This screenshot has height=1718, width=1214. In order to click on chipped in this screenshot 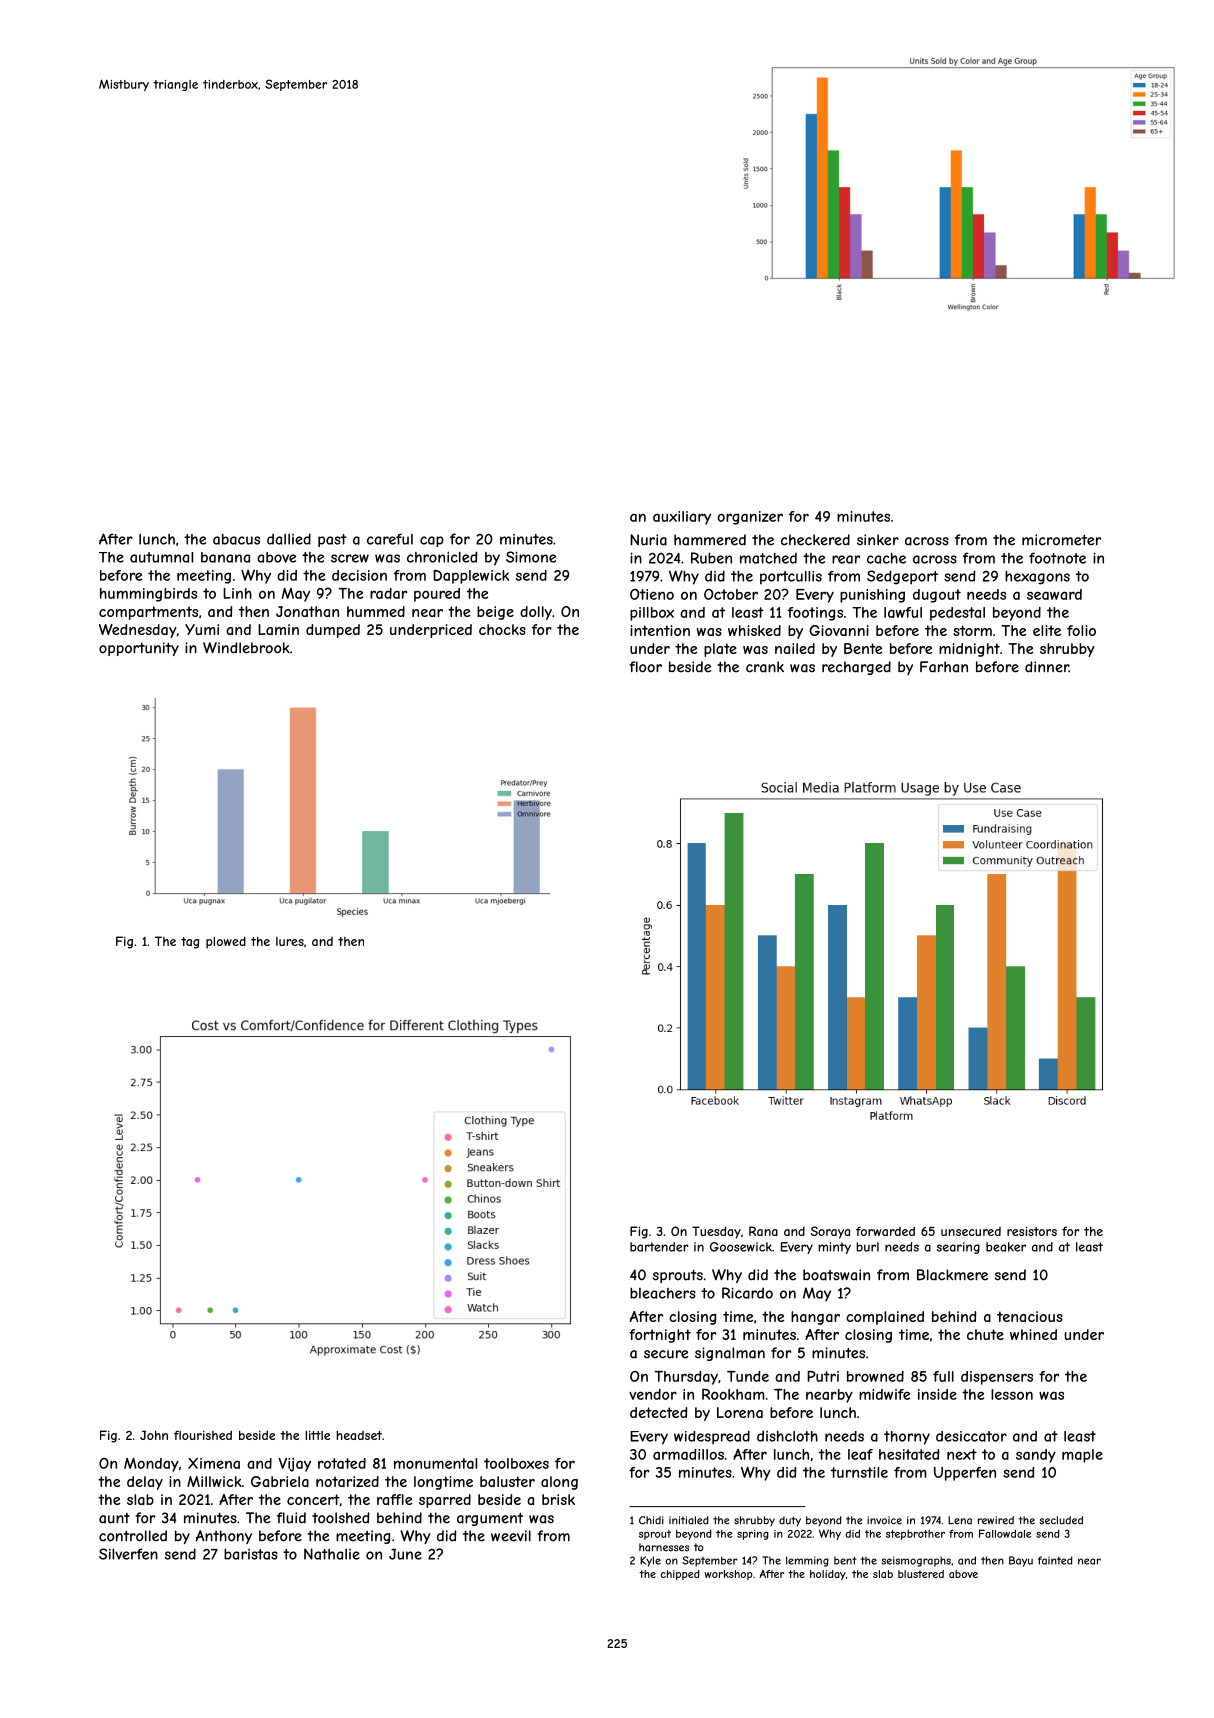, I will do `click(680, 1575)`.
